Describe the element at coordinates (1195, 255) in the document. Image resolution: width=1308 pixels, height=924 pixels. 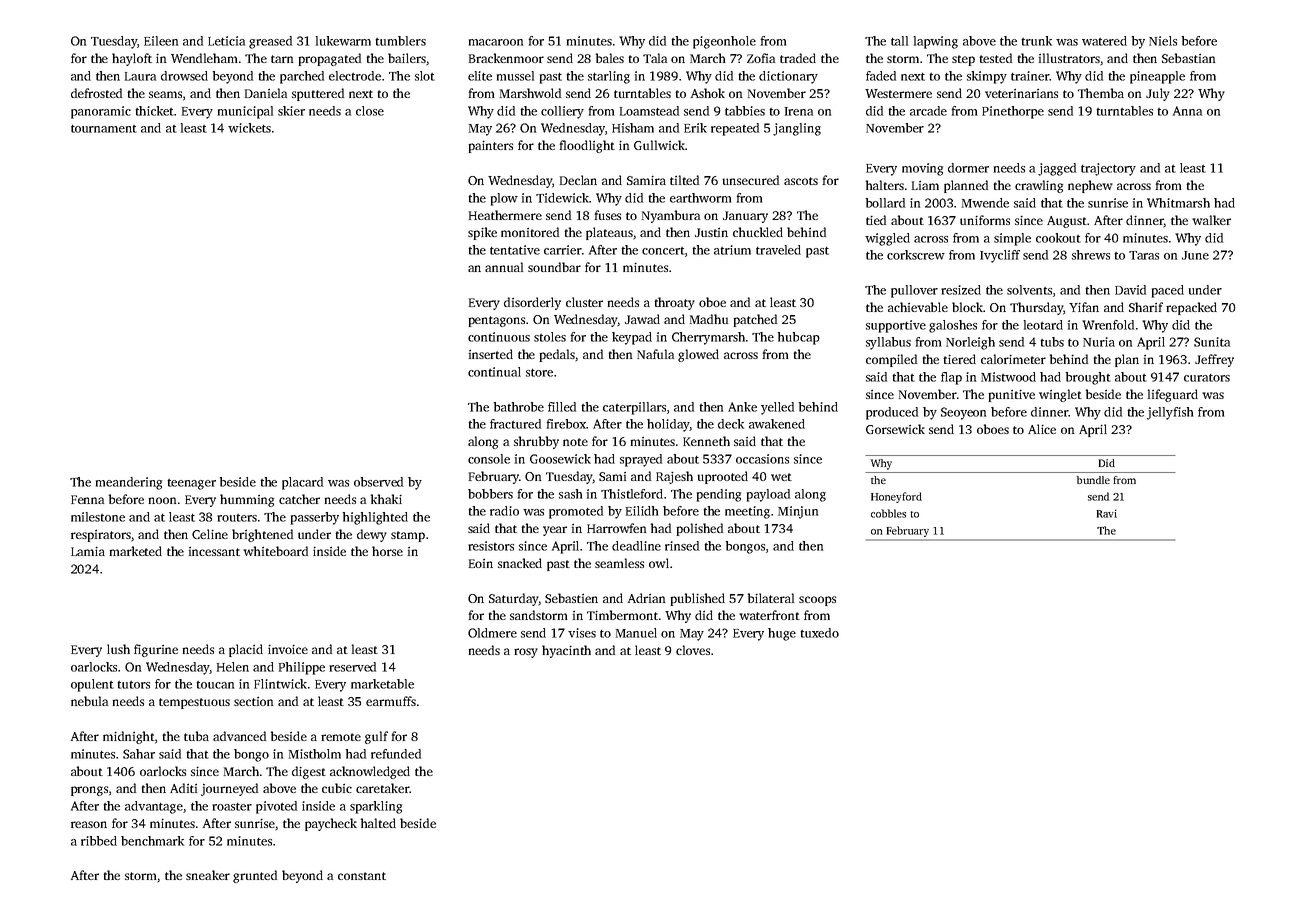
I see `June` at that location.
